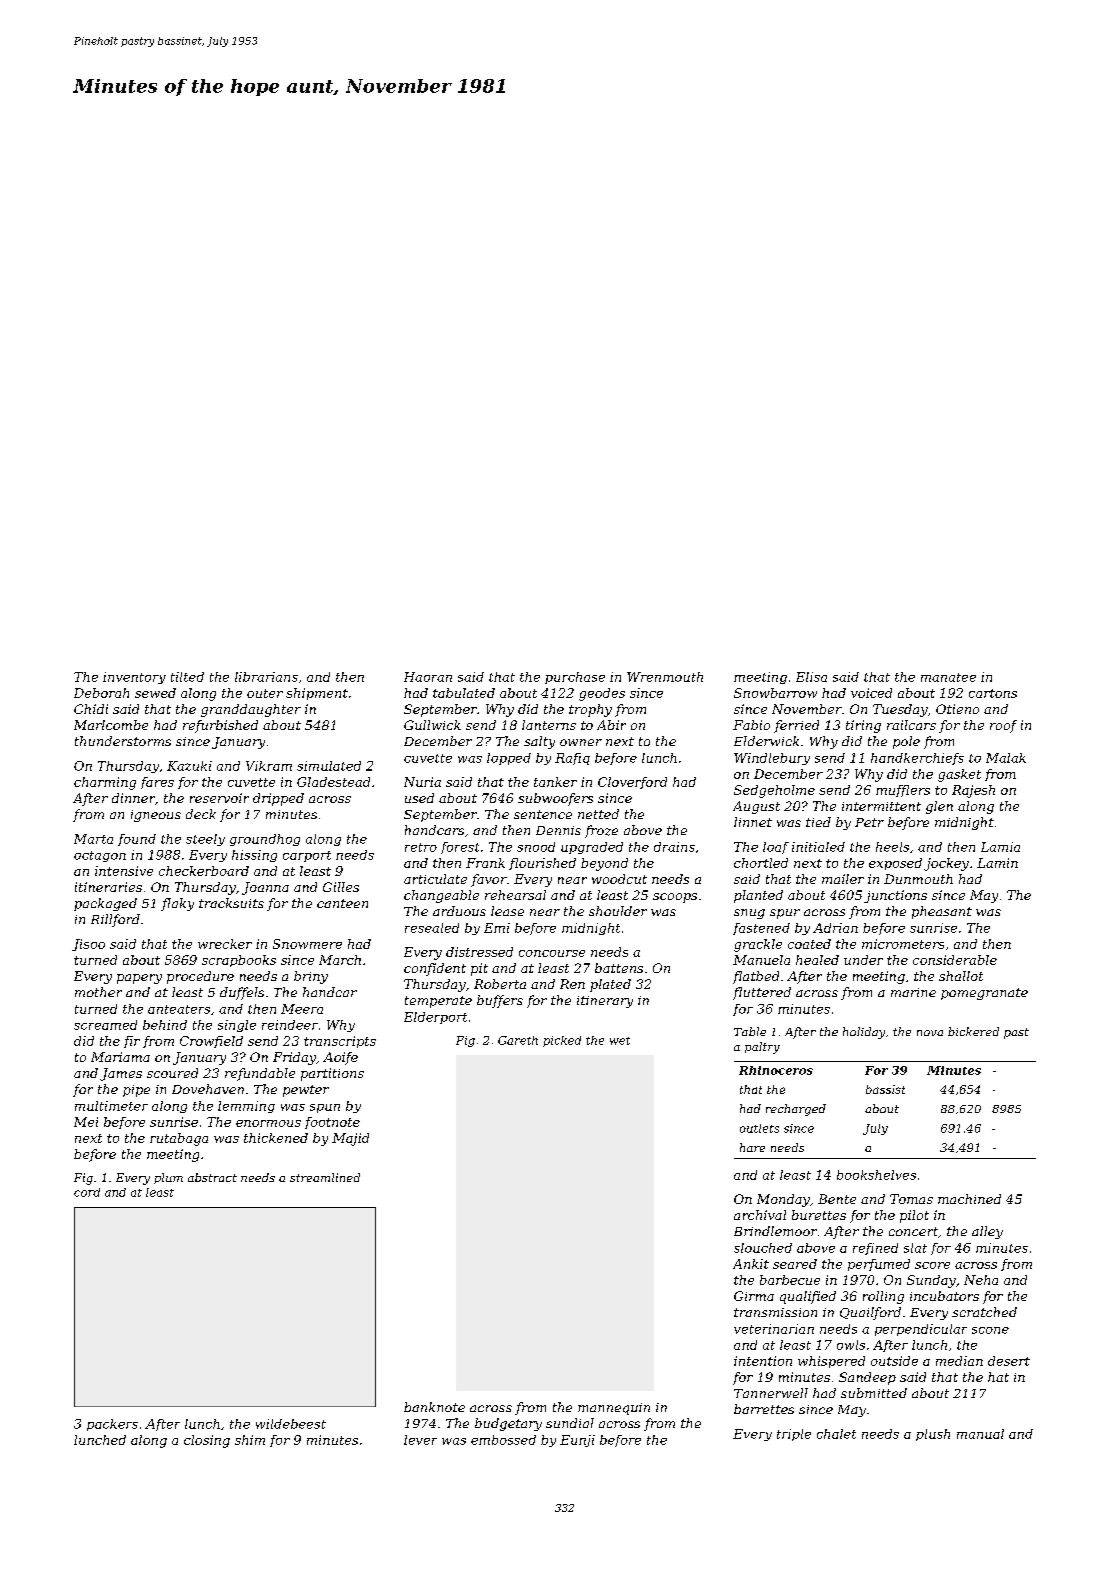 Image resolution: width=1110 pixels, height=1570 pixels. Describe the element at coordinates (948, 677) in the image. I see `manatee` at that location.
